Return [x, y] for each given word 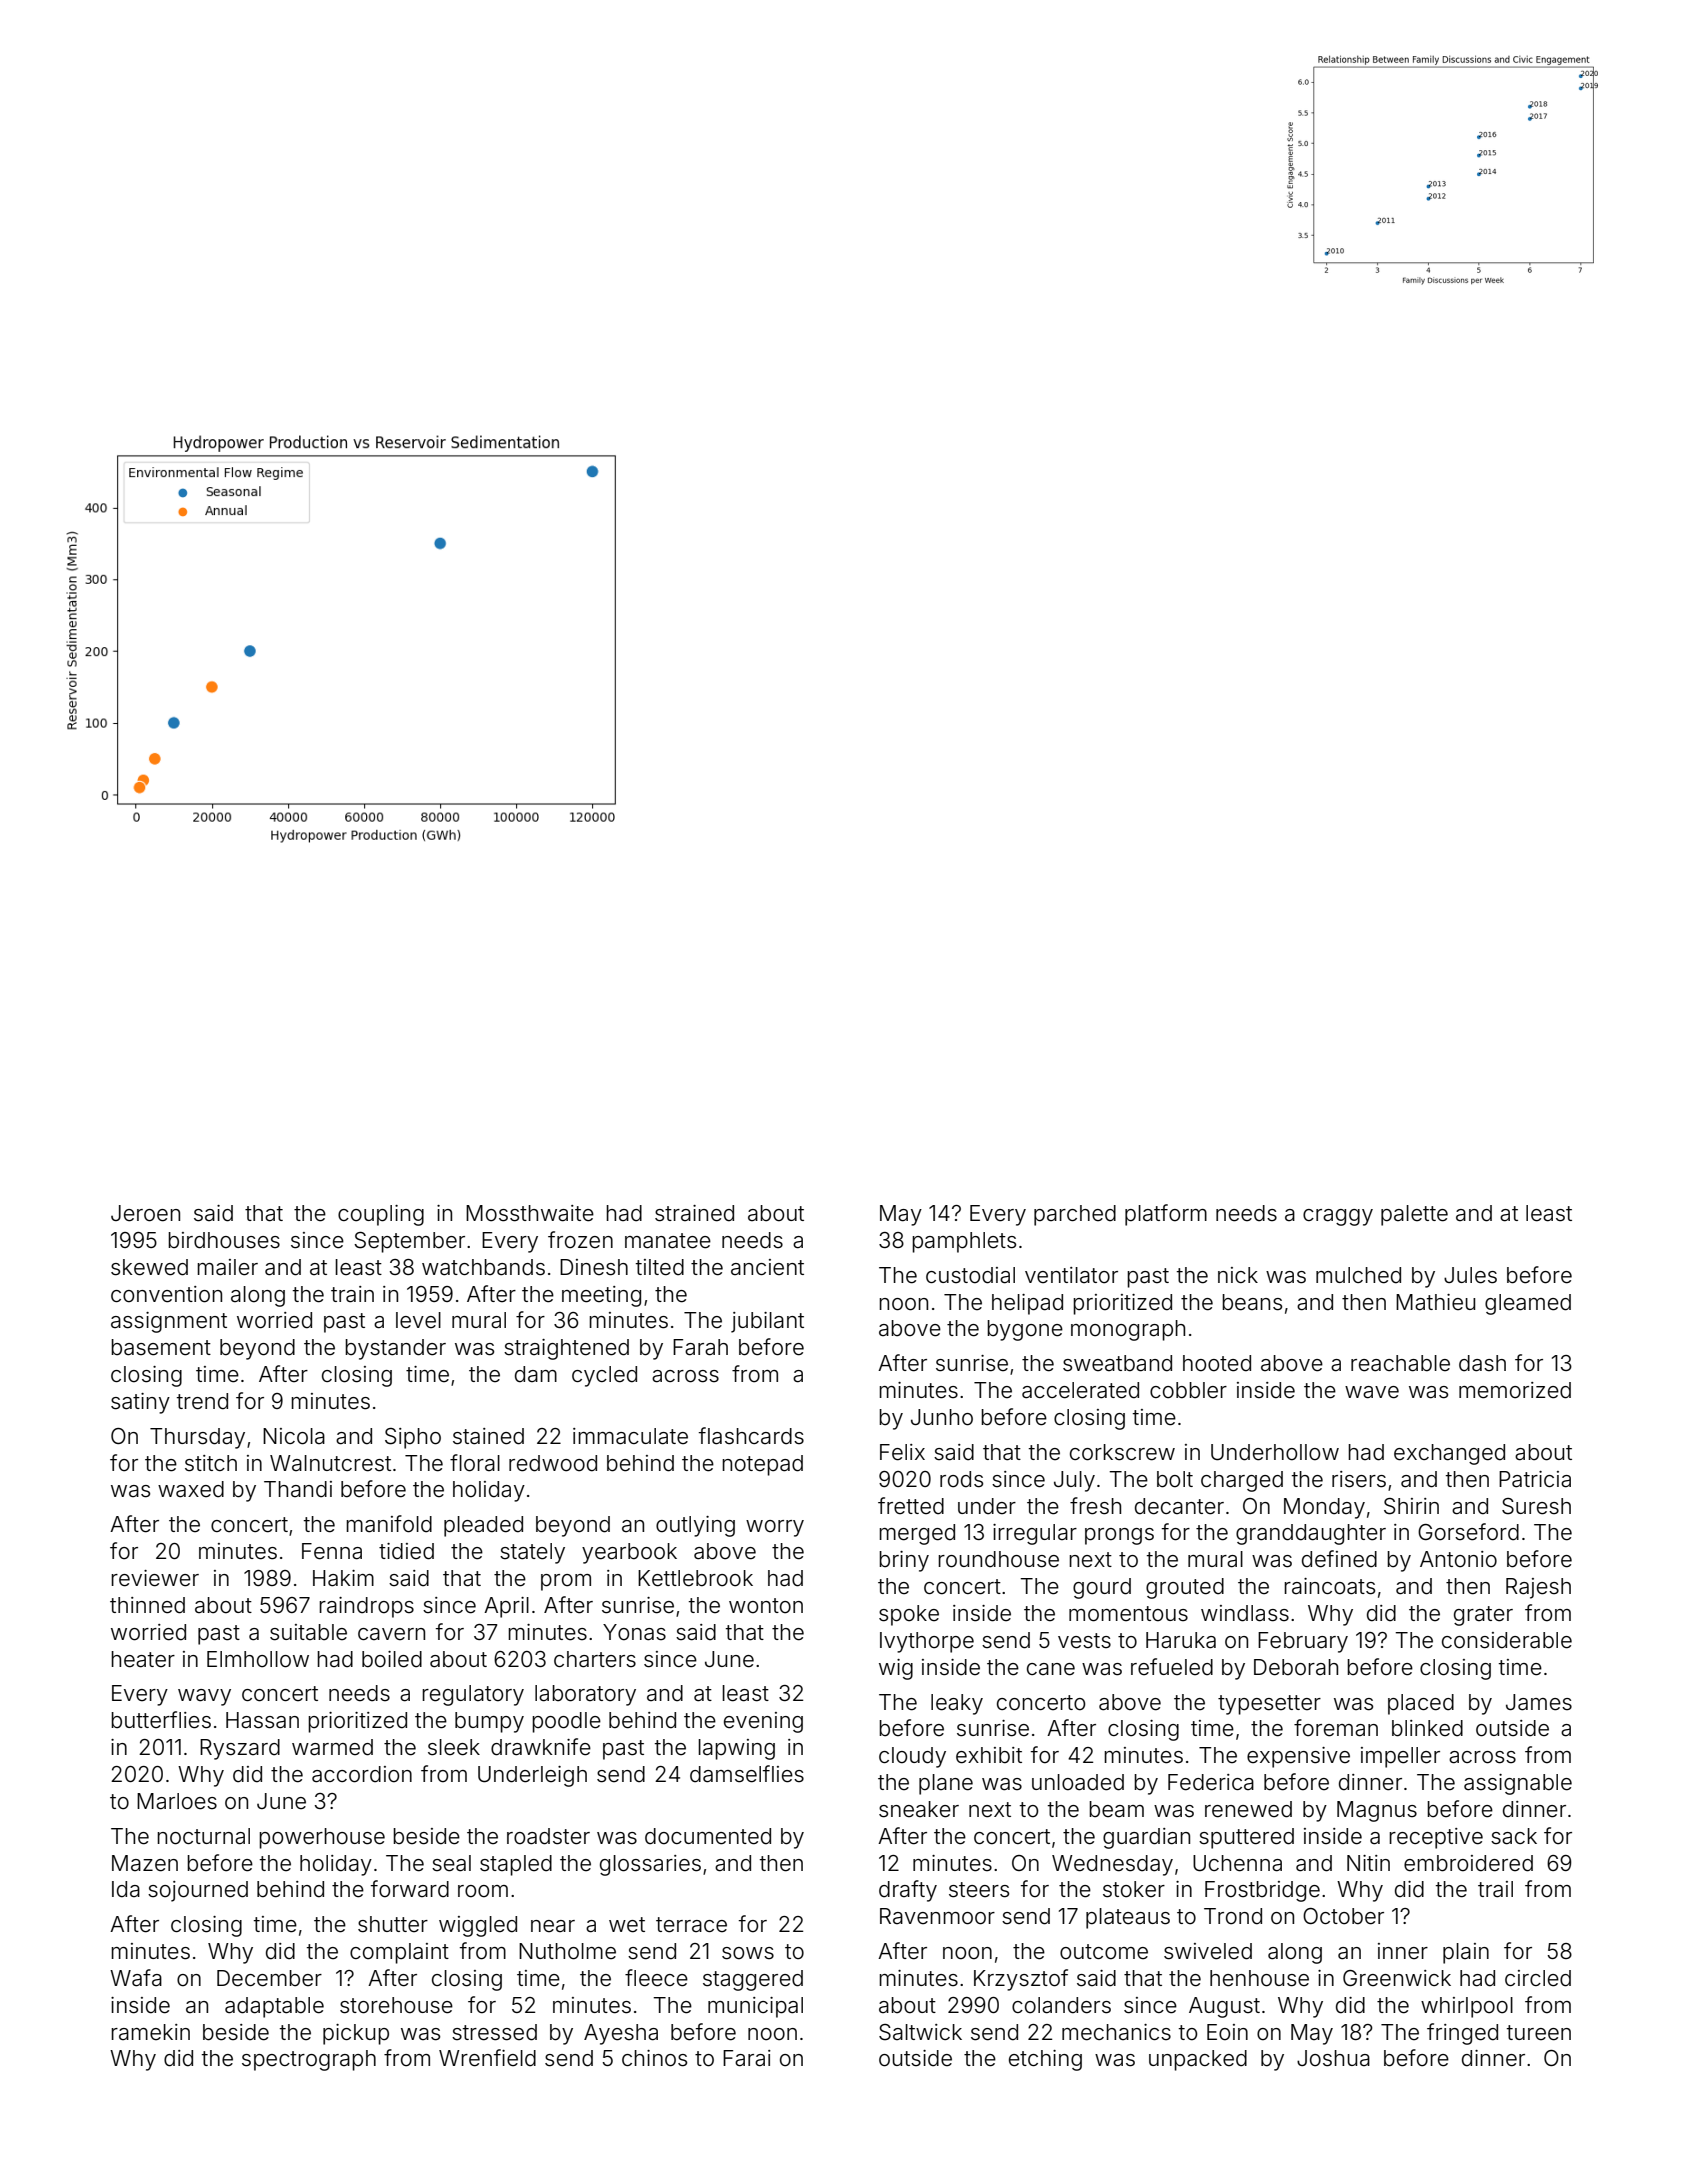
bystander [395, 1349]
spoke [909, 1615]
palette [1414, 1215]
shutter [393, 1924]
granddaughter [1311, 1534]
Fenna [332, 1551]
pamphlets [964, 1242]
